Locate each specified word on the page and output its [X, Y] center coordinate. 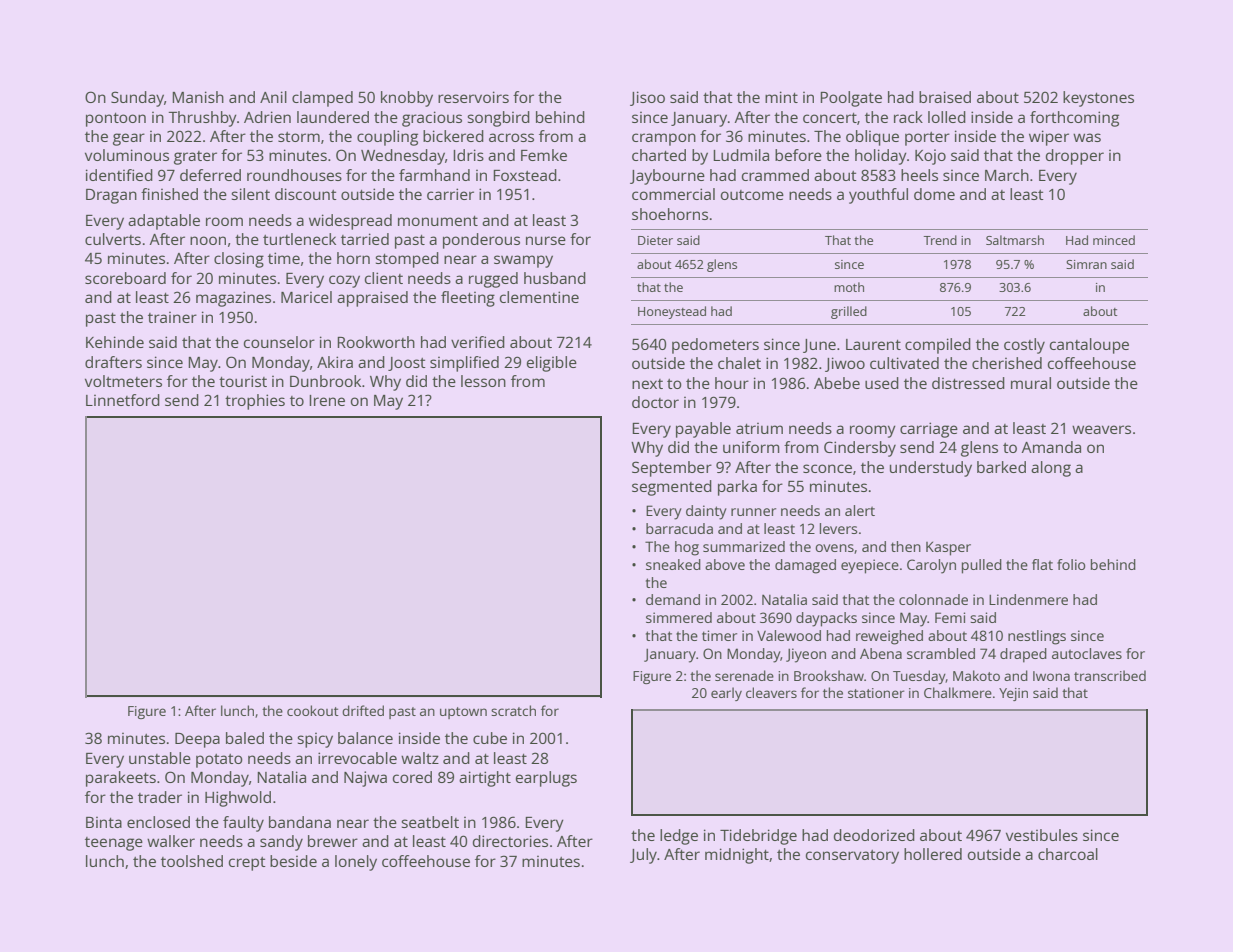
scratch [513, 710]
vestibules [1042, 835]
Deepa [197, 740]
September [672, 469]
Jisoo [647, 98]
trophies [255, 402]
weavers [1101, 429]
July [643, 856]
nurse [546, 240]
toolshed [192, 861]
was [1087, 137]
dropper [1075, 157]
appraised [372, 299]
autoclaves [1087, 653]
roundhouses [294, 175]
